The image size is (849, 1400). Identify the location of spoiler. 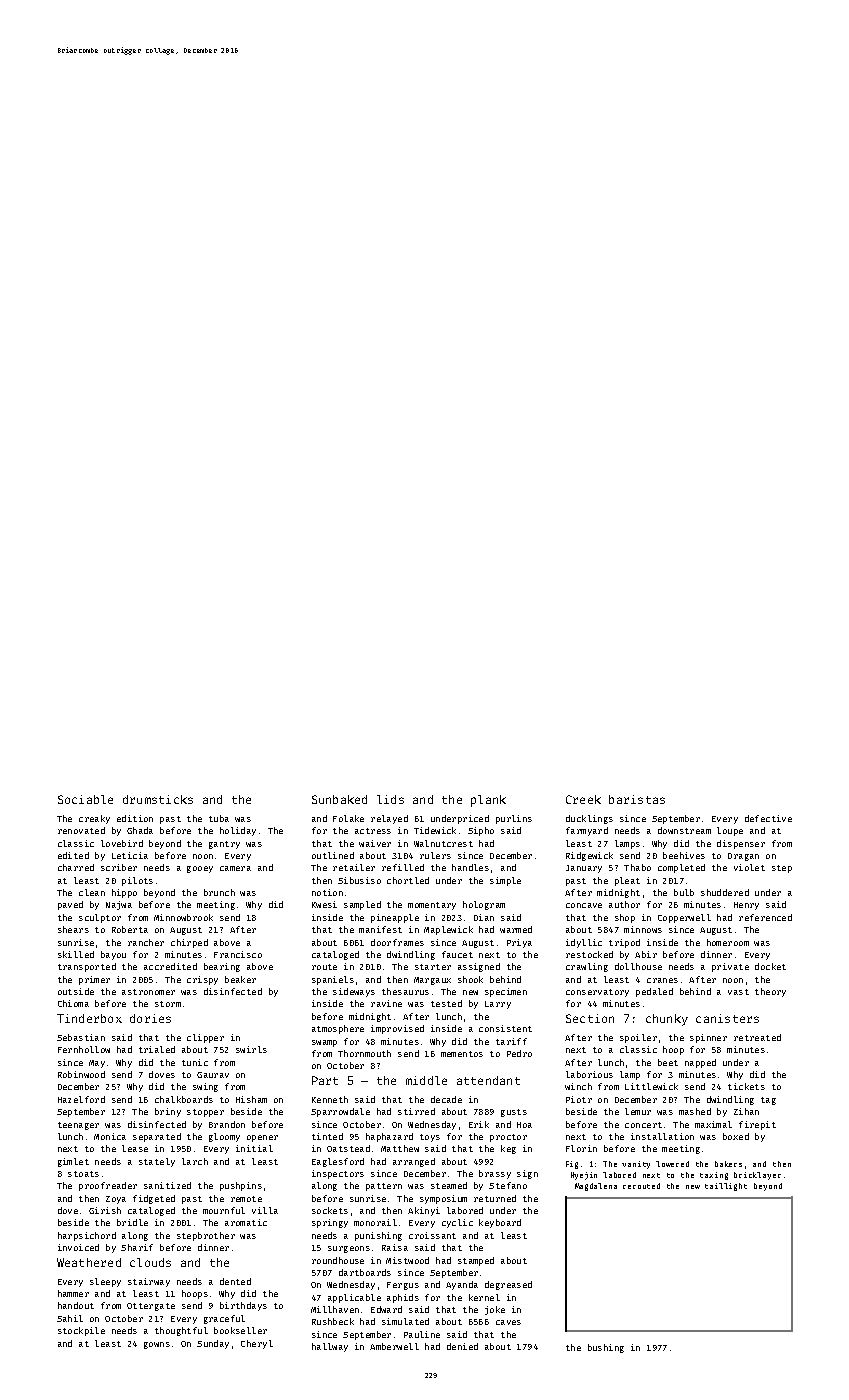
(638, 1038).
